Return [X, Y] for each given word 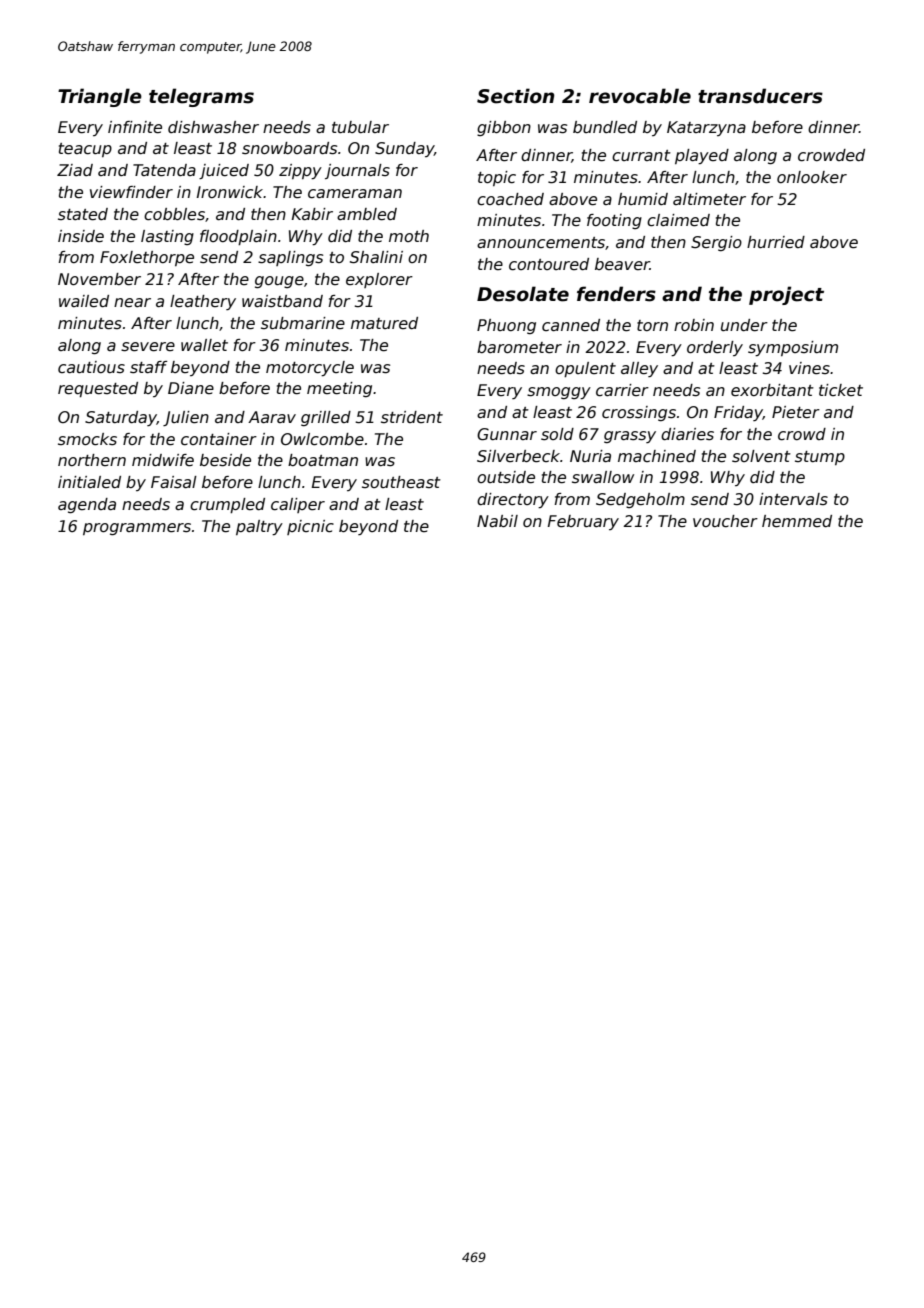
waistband [282, 301]
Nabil [497, 521]
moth [409, 236]
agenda [87, 505]
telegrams [201, 97]
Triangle [100, 97]
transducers [760, 96]
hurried [776, 242]
